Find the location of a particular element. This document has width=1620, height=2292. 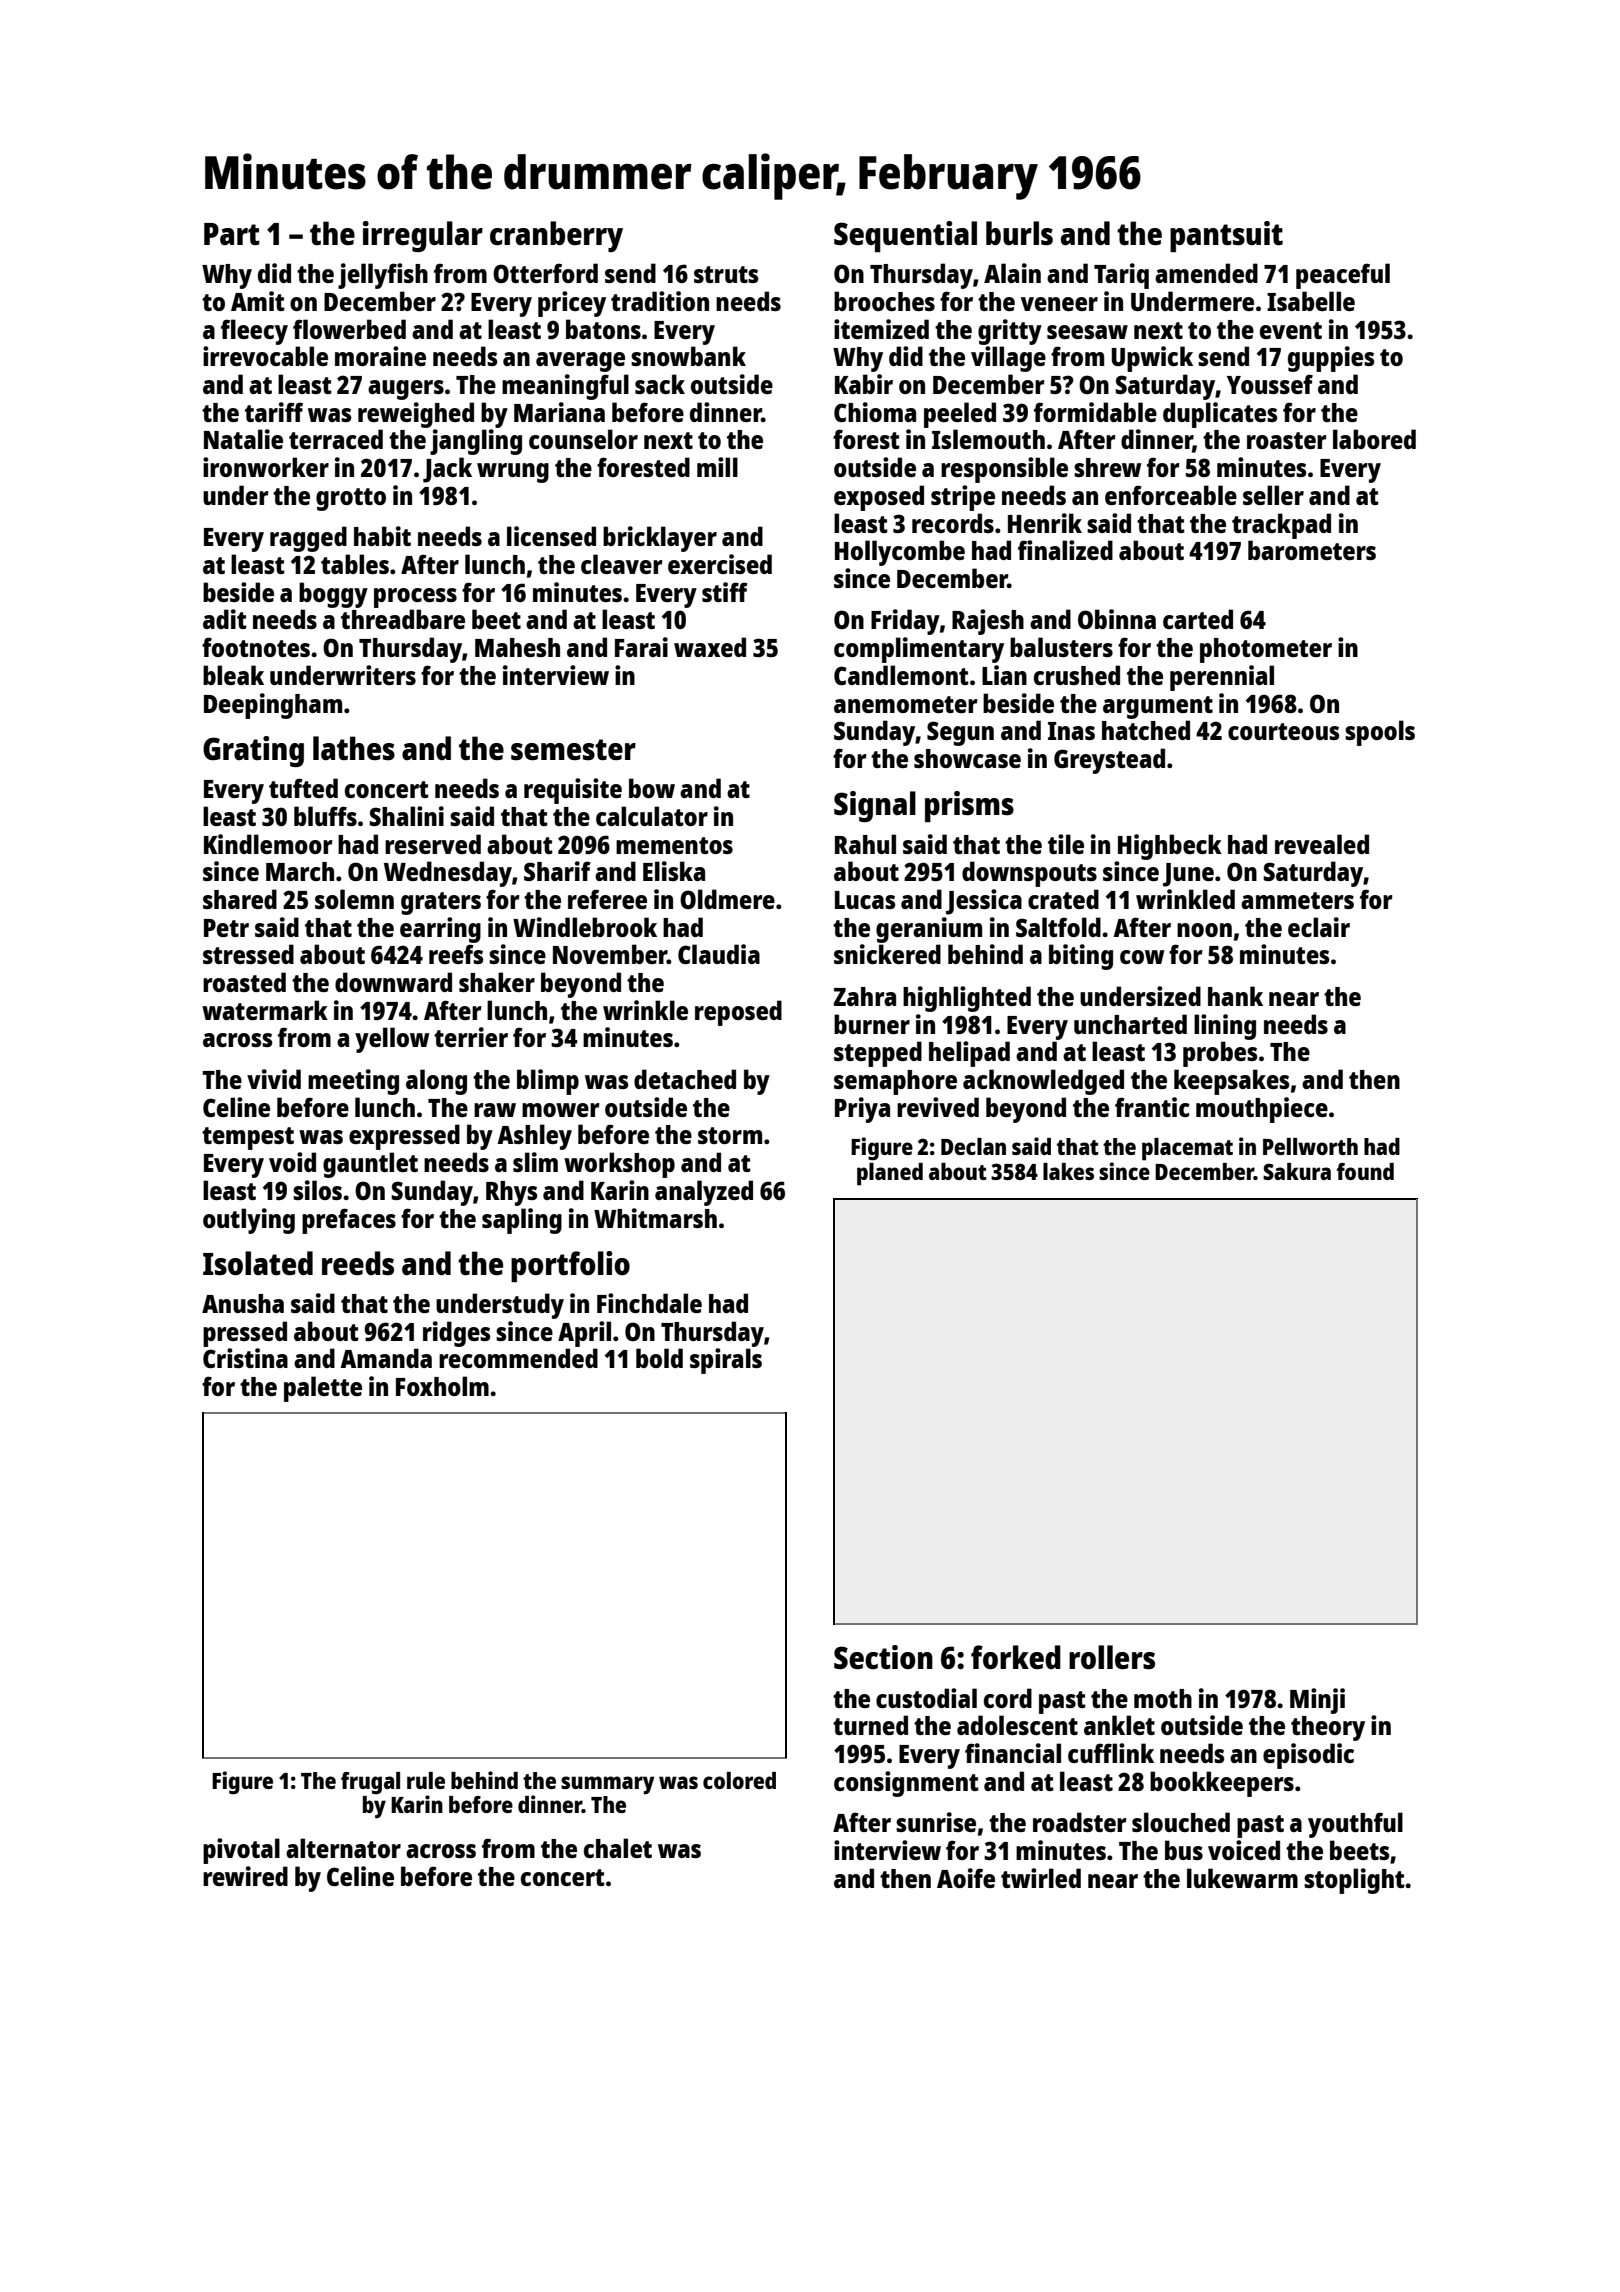

stoplight is located at coordinates (1354, 1881).
